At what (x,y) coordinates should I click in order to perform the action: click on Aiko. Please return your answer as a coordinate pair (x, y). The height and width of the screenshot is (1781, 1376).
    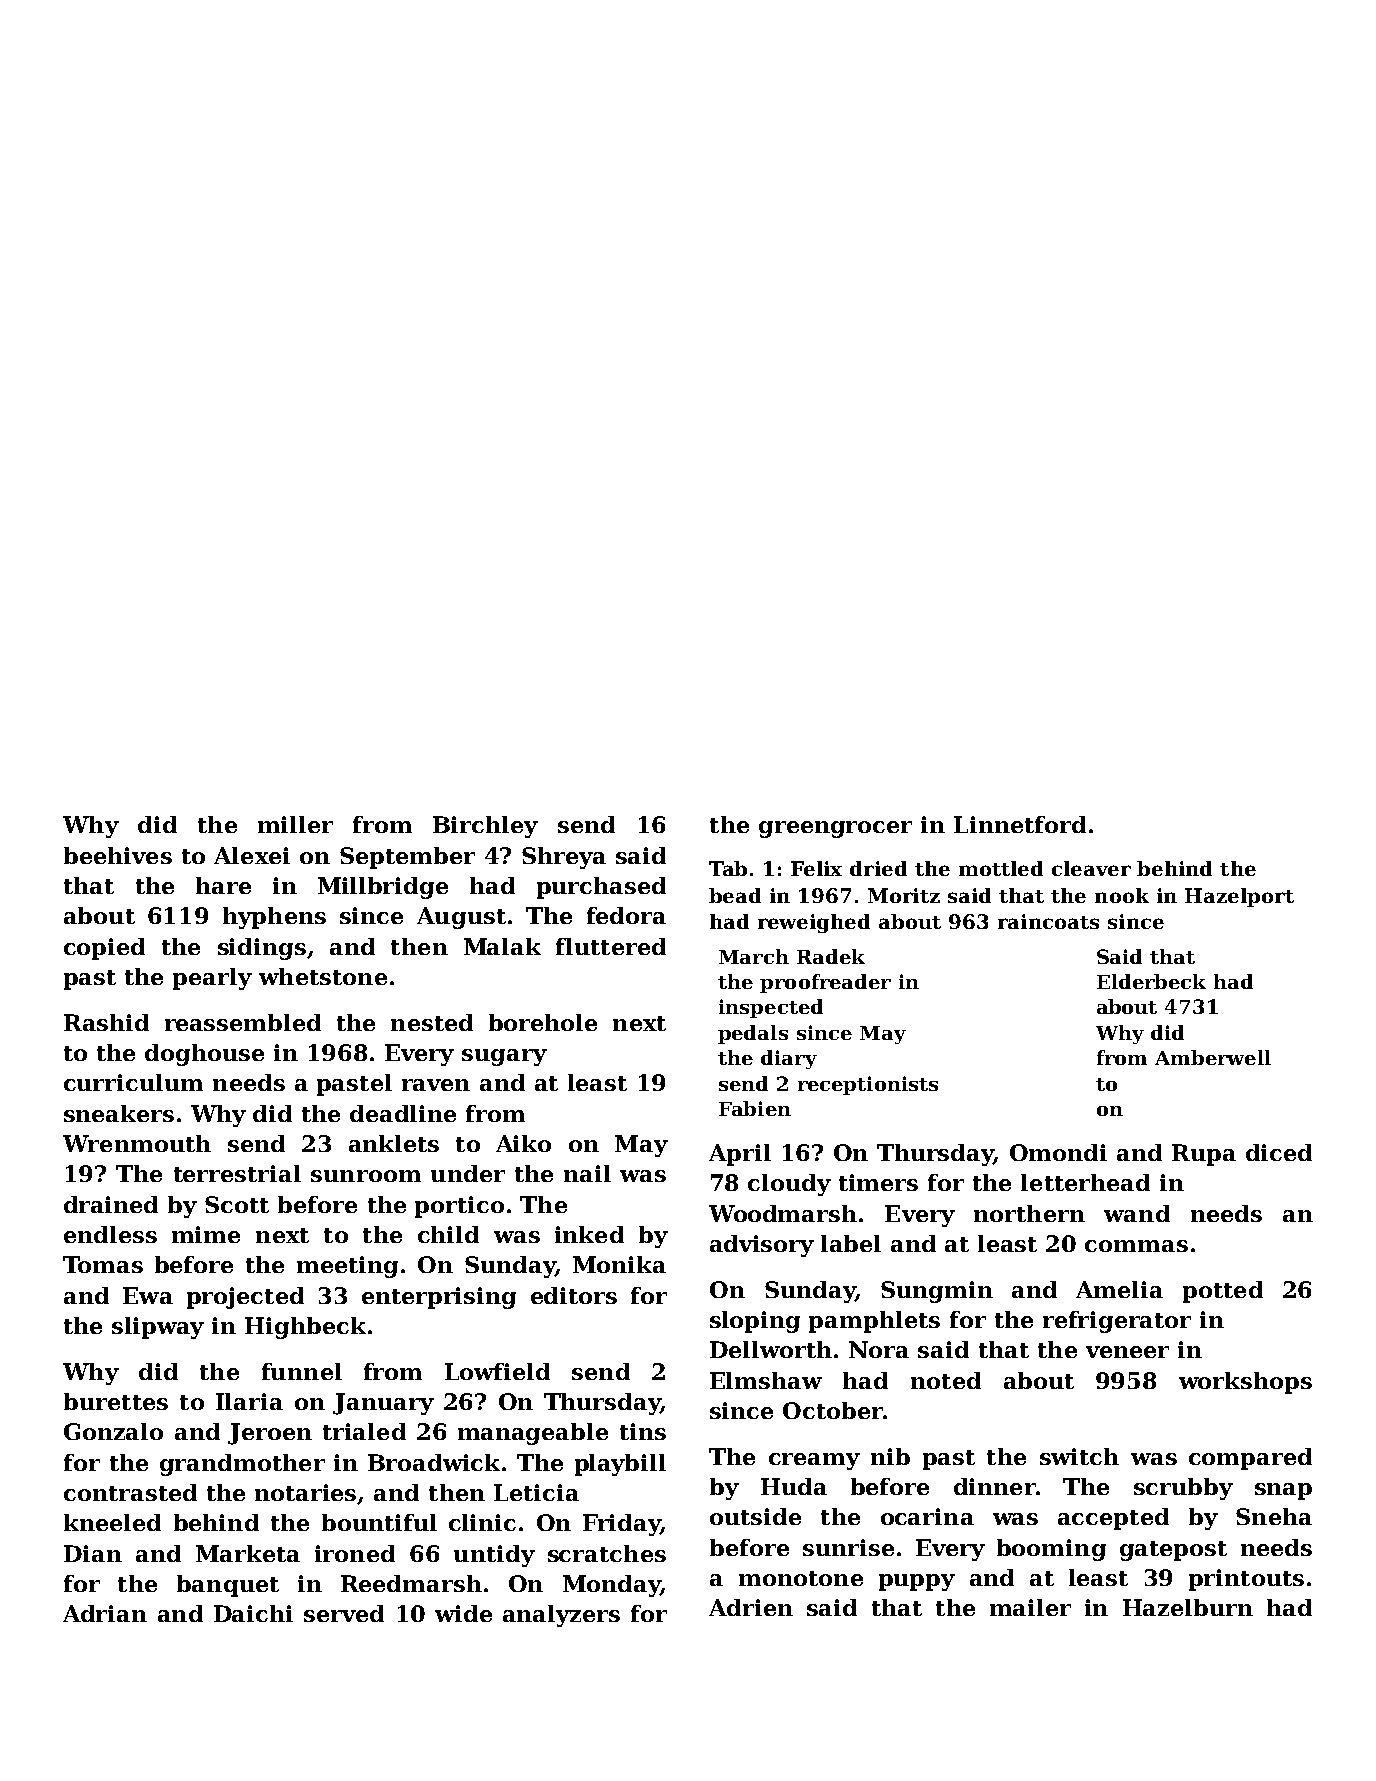
    Looking at the image, I should click on (523, 1143).
